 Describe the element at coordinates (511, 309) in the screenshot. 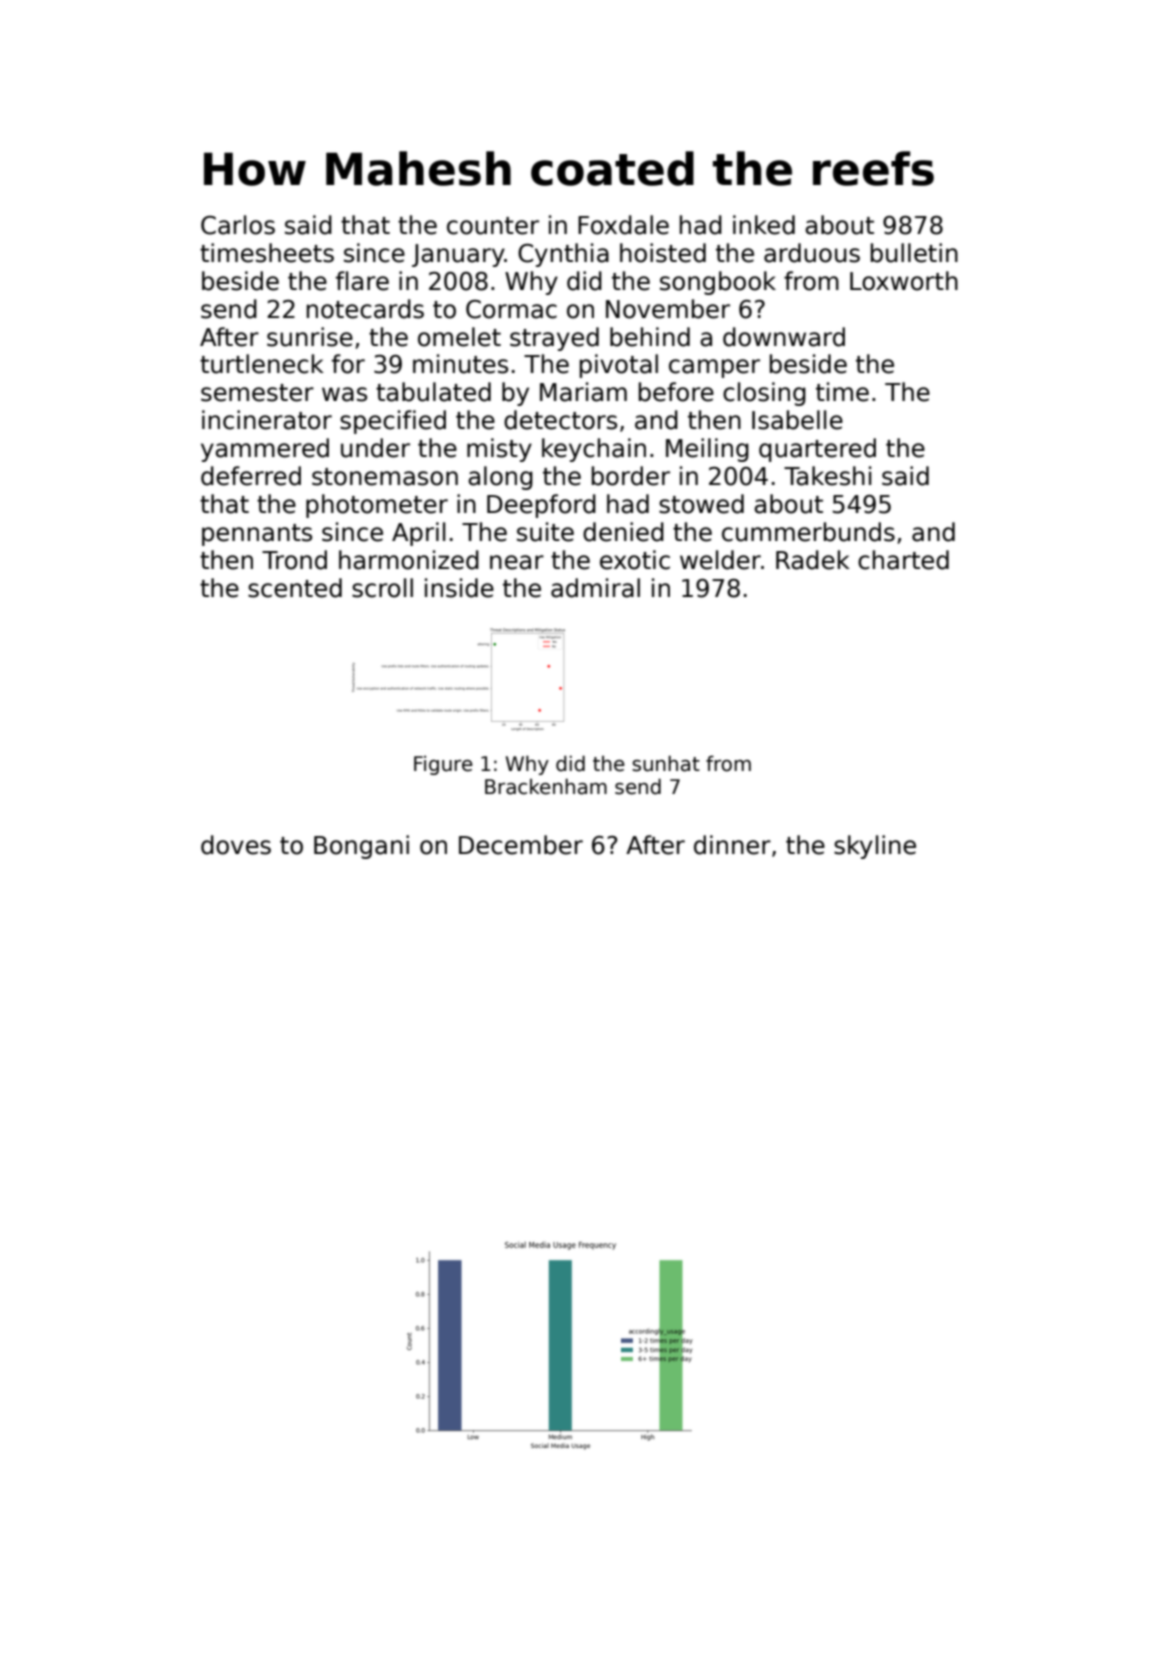

I see `Cormac` at that location.
